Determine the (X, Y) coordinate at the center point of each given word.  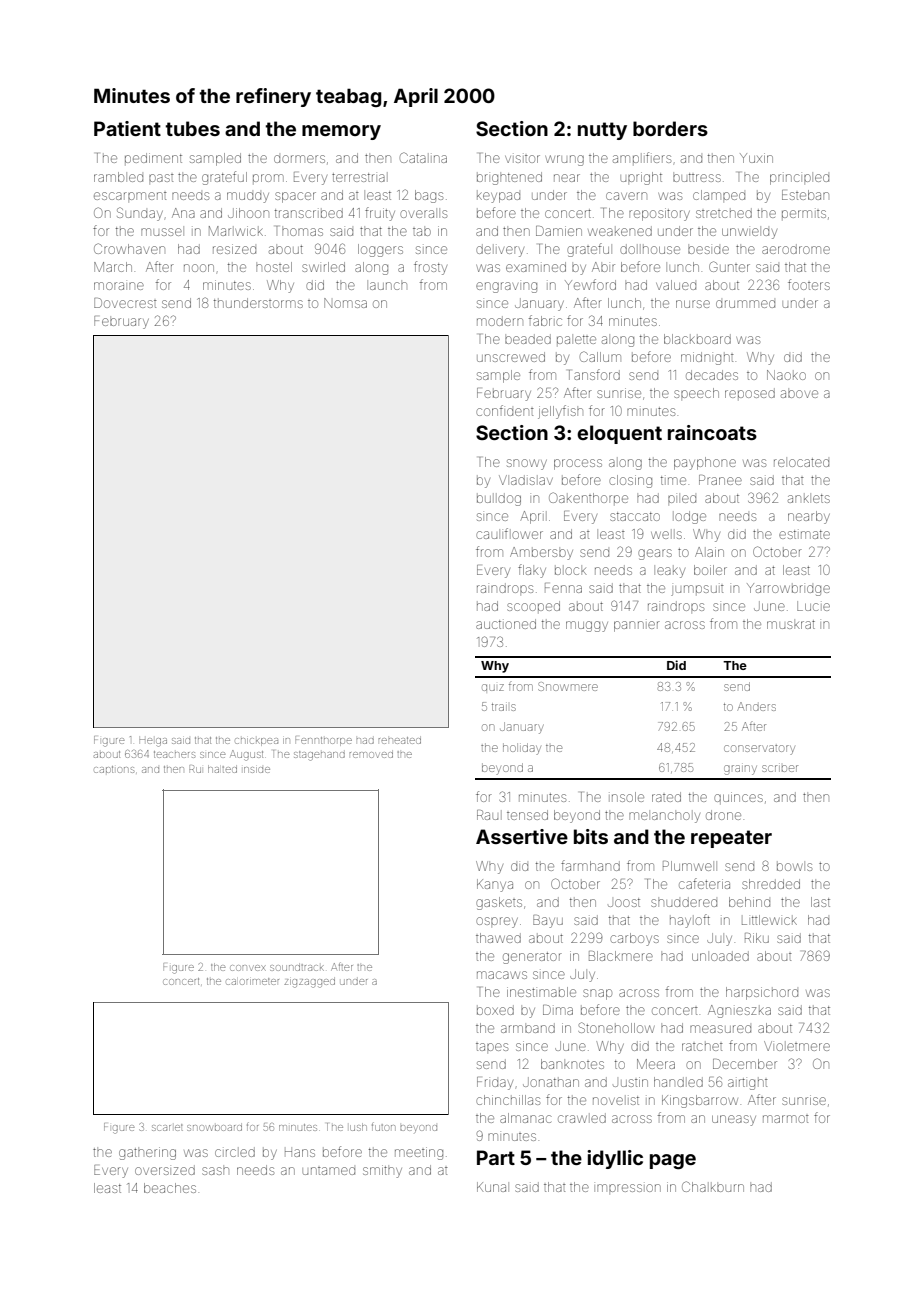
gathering (147, 1153)
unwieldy (749, 233)
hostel (274, 267)
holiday (522, 749)
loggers (380, 250)
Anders (757, 706)
